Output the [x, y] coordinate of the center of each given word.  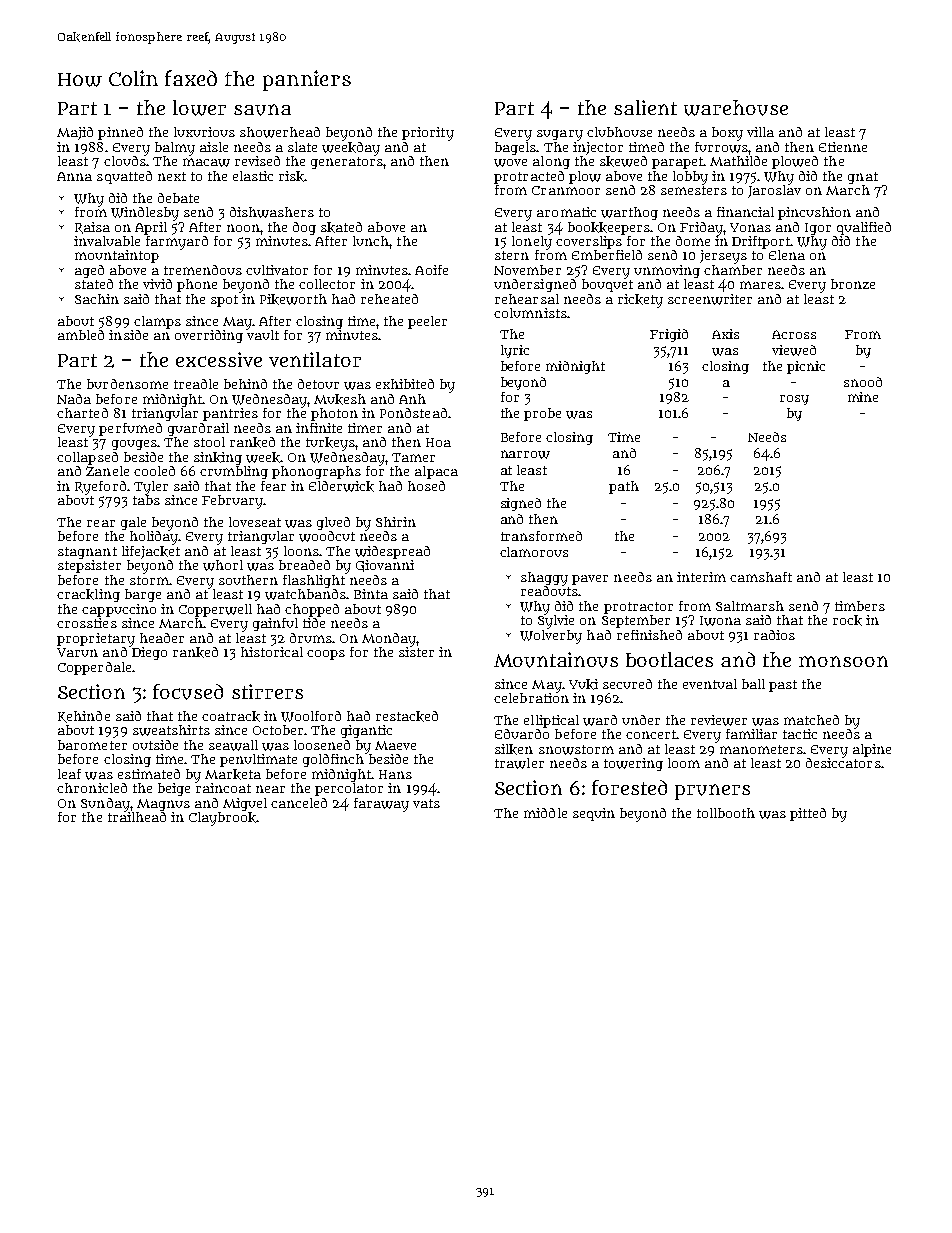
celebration [531, 698]
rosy [794, 400]
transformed [541, 536]
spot [224, 301]
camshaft [761, 577]
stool [209, 442]
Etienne [843, 147]
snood [863, 382]
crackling [88, 595]
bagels [515, 148]
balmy [175, 149]
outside [155, 745]
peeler [427, 322]
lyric [515, 351]
